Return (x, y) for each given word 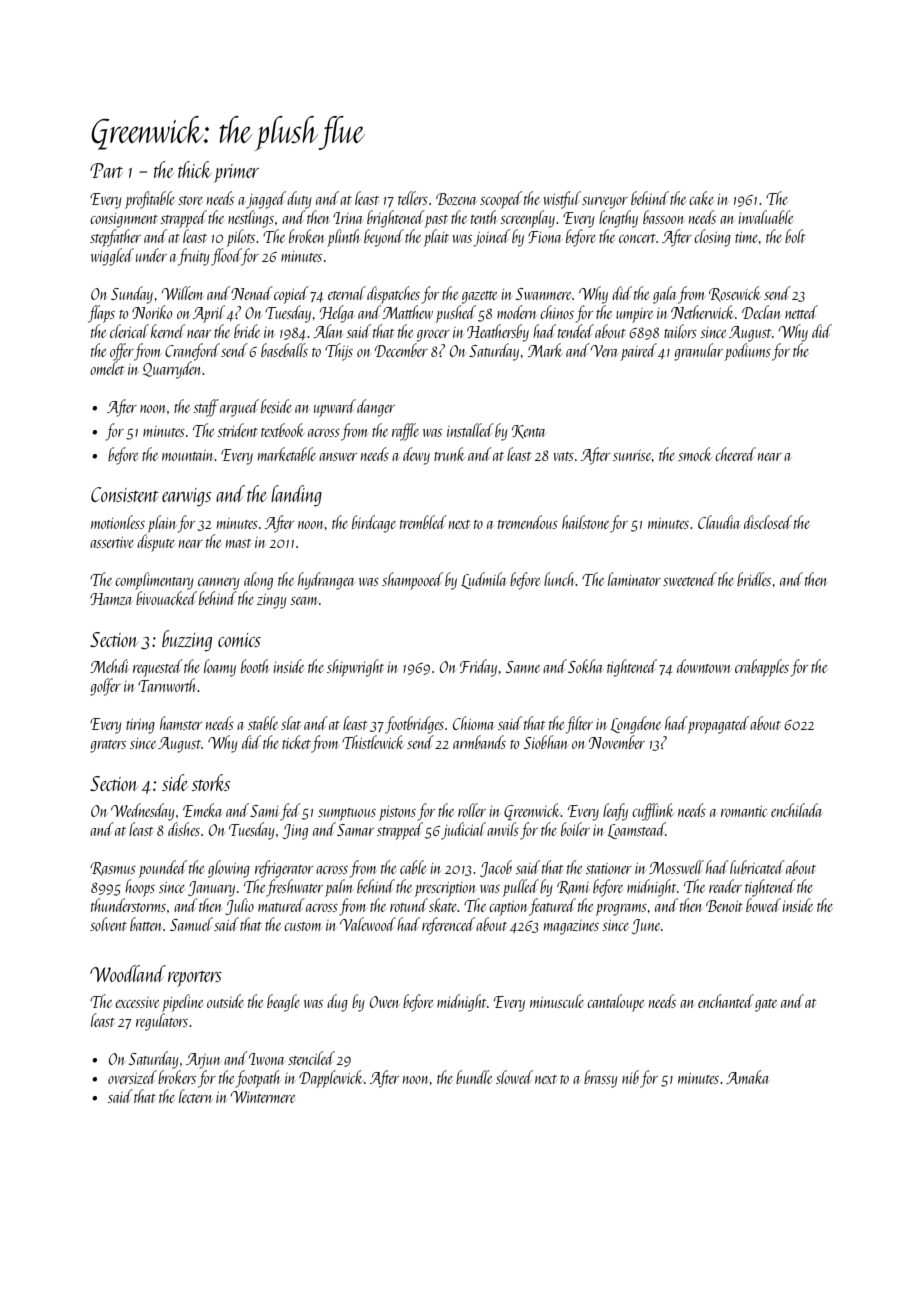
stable (263, 723)
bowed (763, 905)
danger (376, 408)
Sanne (523, 667)
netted (801, 312)
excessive (137, 1002)
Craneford (192, 352)
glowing (229, 869)
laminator (634, 579)
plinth (343, 238)
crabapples (762, 668)
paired (639, 352)
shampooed (412, 581)
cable (413, 867)
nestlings (251, 219)
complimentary (154, 581)
